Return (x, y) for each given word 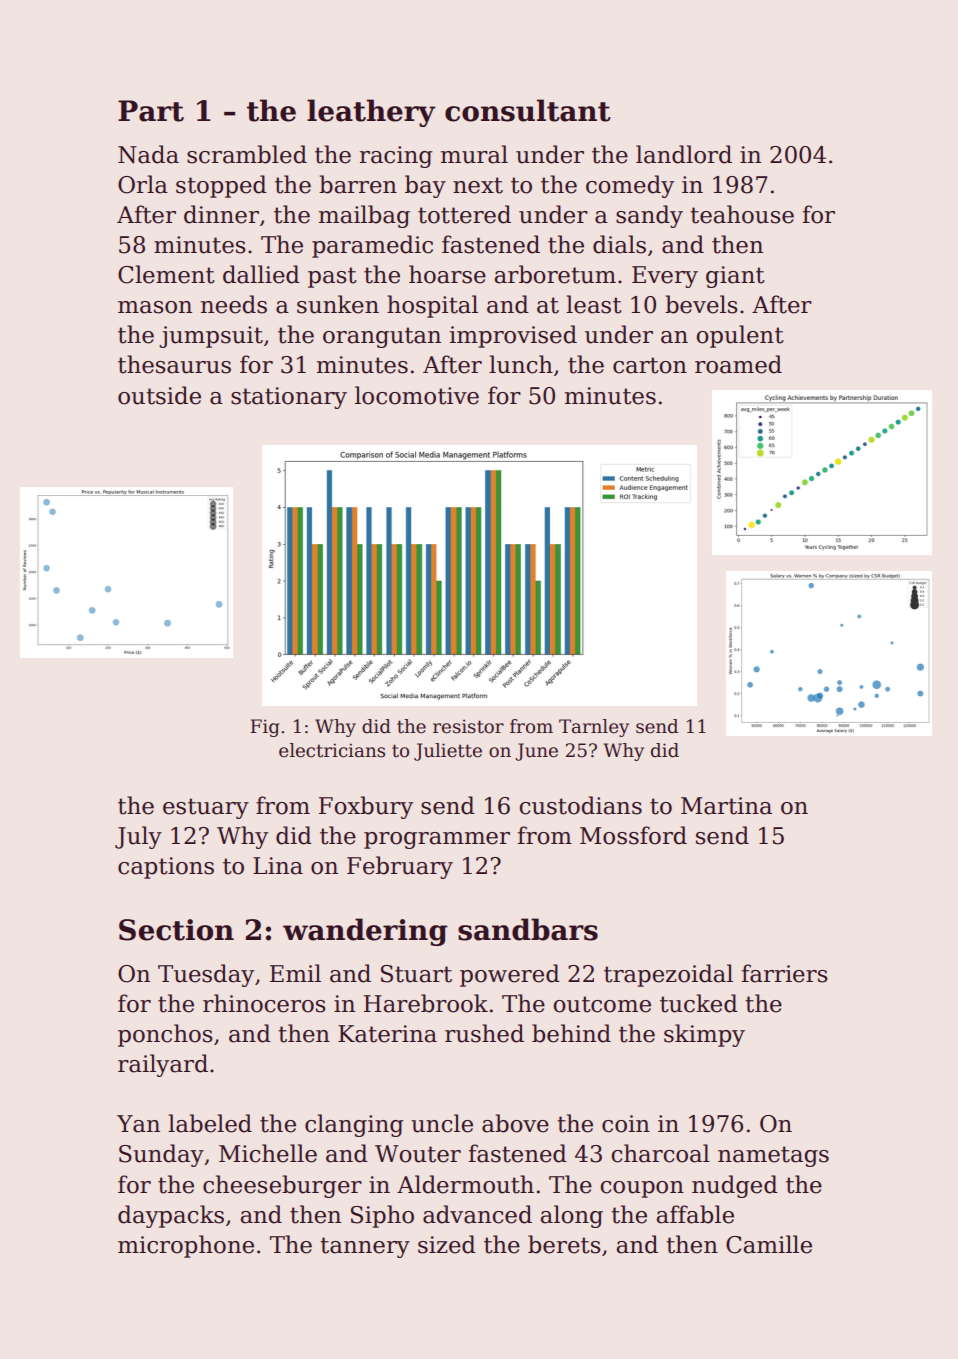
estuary (206, 808)
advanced (477, 1214)
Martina (726, 806)
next (478, 185)
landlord (684, 154)
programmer (437, 840)
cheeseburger (282, 1186)
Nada (148, 154)
